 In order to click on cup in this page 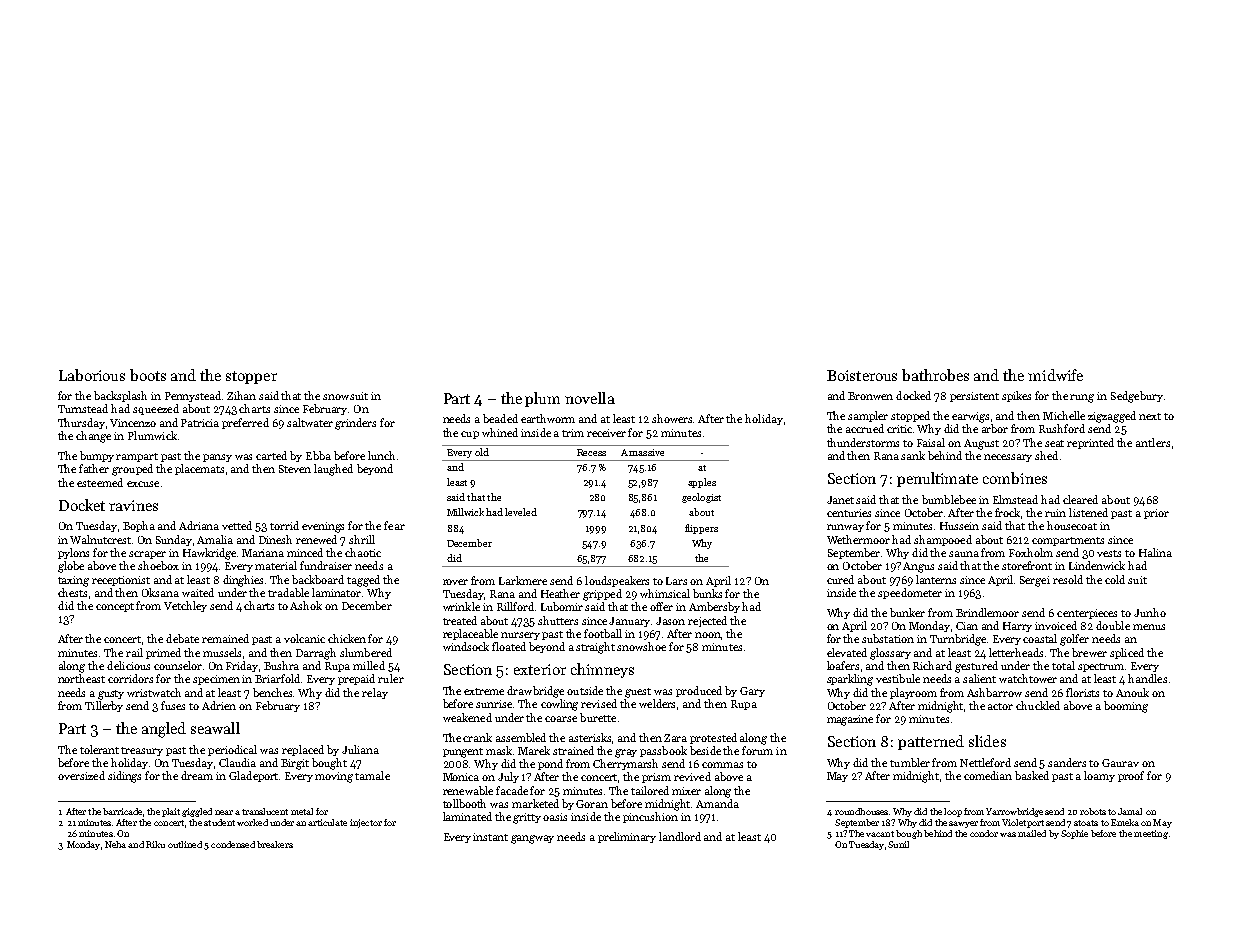, I will do `click(470, 435)`.
